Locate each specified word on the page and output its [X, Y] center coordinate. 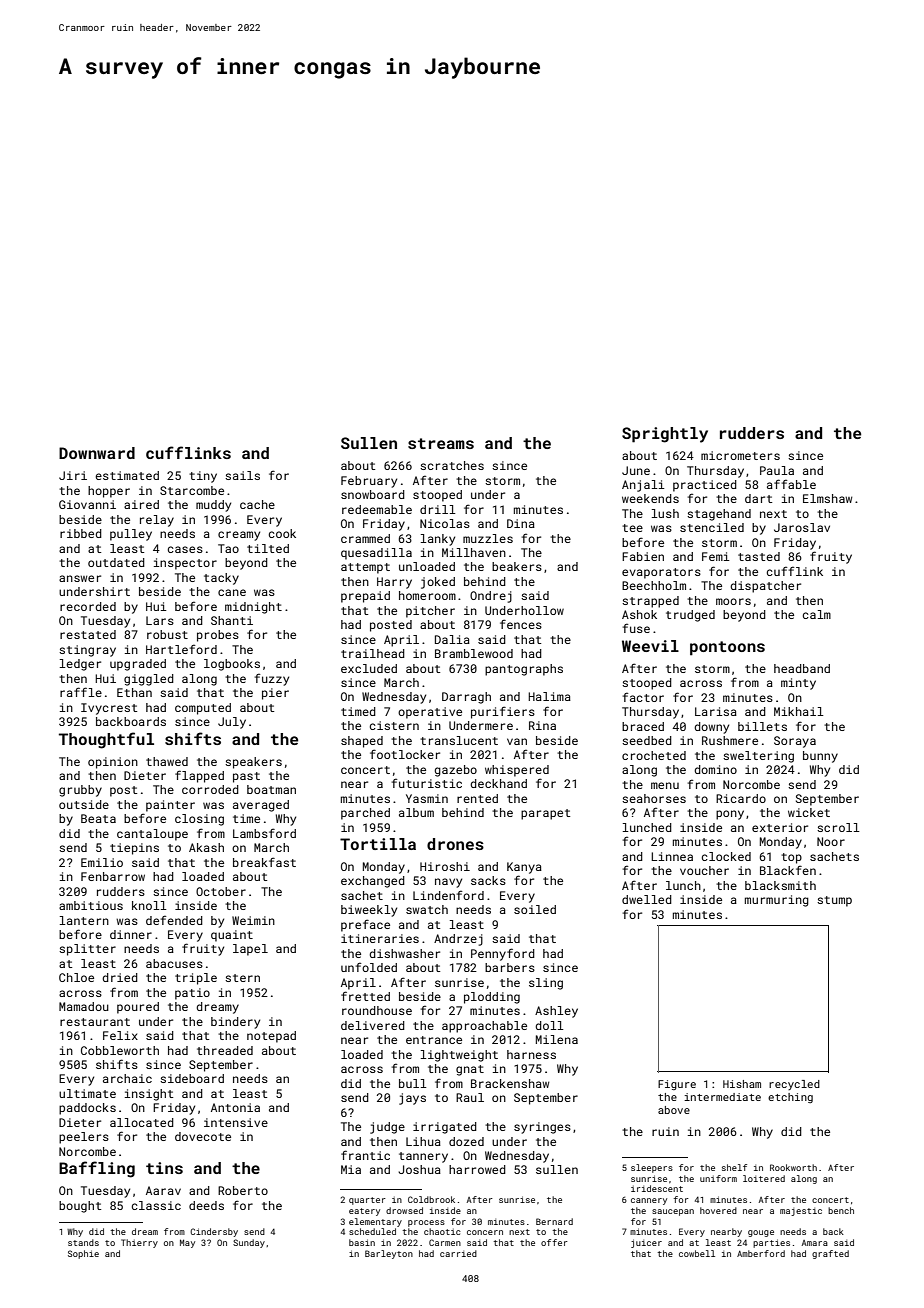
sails [242, 475]
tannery [423, 1157]
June [636, 470]
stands [83, 1242]
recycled [794, 1085]
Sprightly [665, 435]
